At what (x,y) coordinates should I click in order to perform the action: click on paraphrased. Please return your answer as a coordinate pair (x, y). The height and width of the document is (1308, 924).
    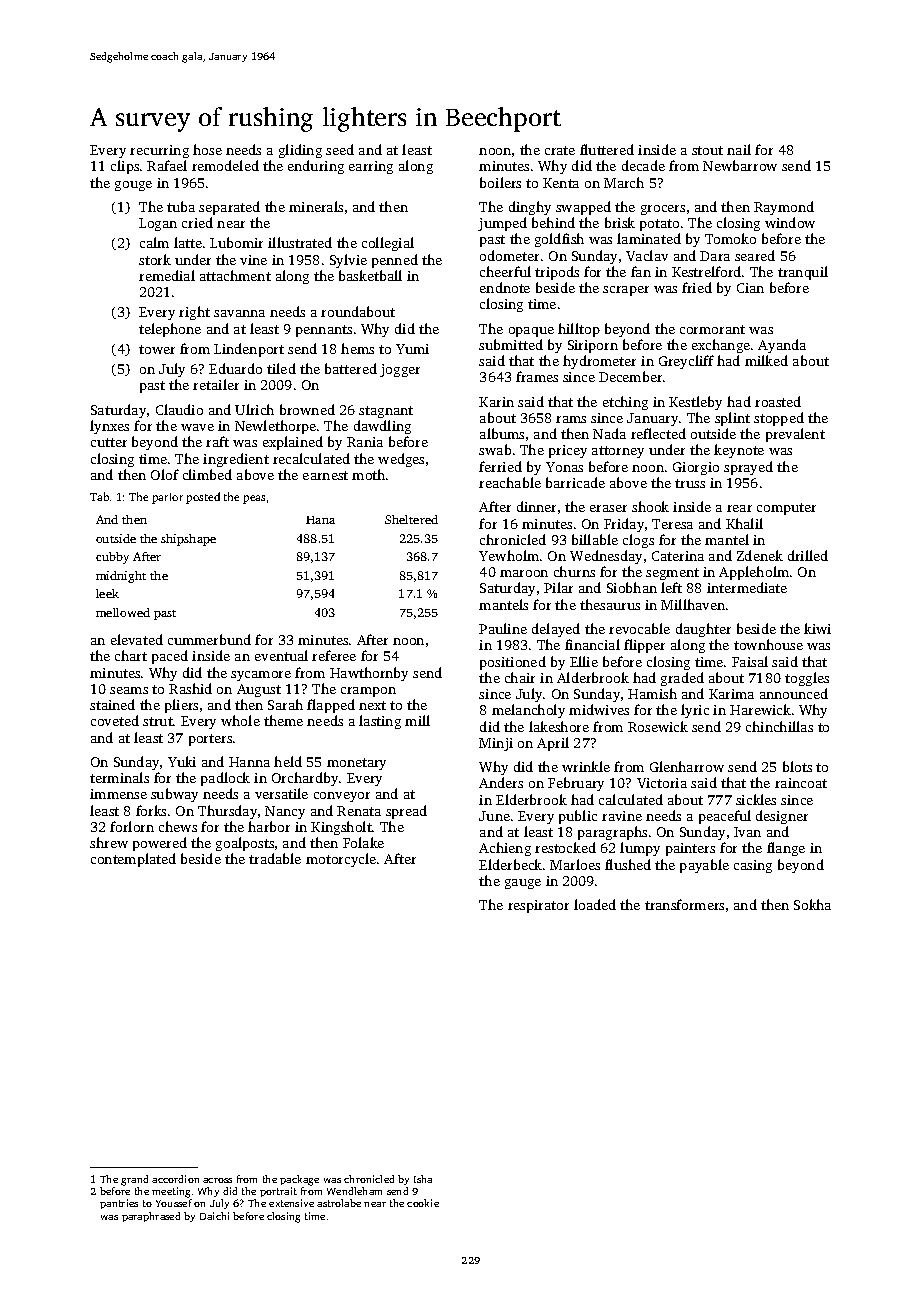
    Looking at the image, I should click on (151, 1217).
